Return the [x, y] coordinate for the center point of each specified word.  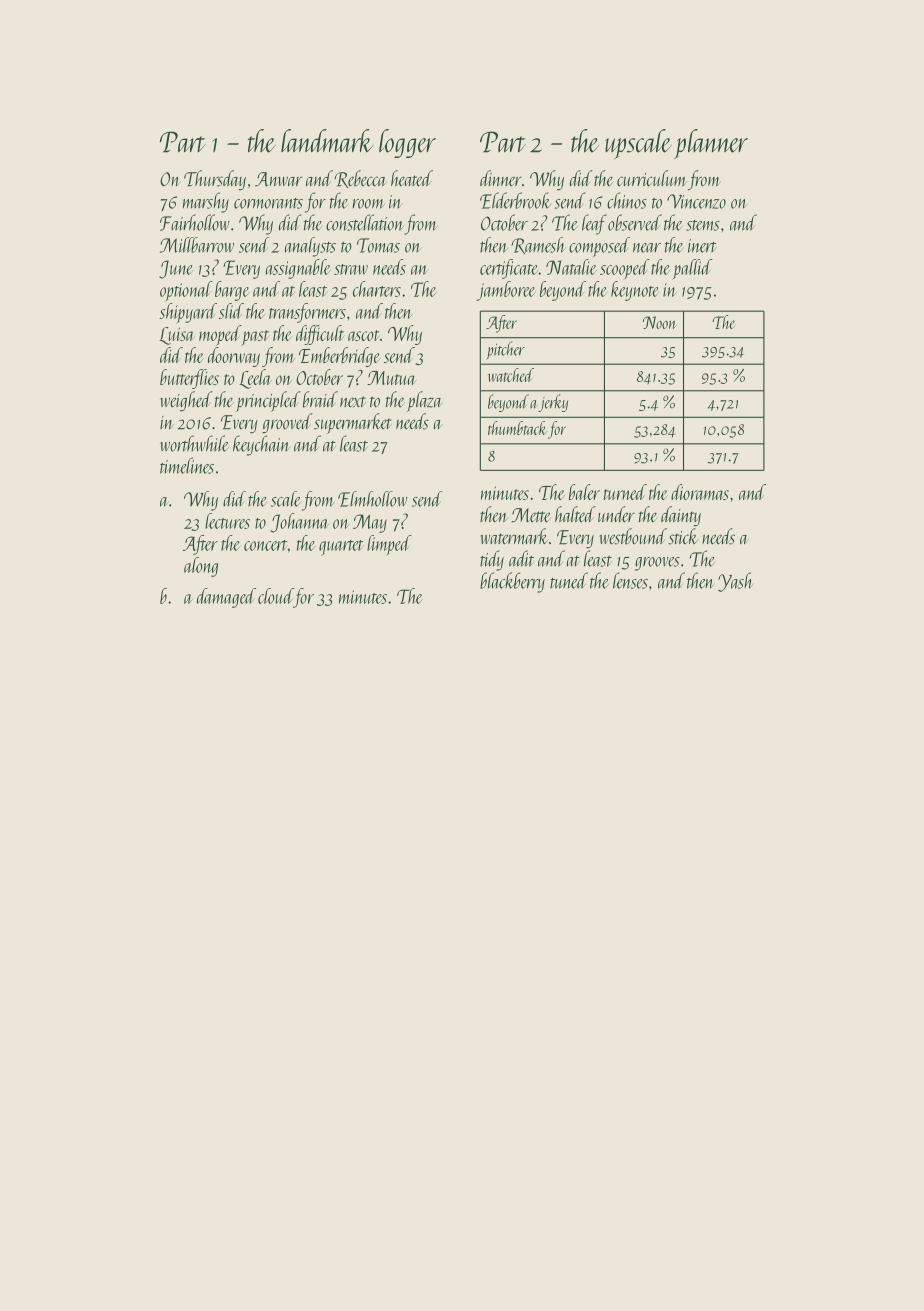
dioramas [700, 492]
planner [711, 144]
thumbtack [517, 428]
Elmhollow [372, 499]
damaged [226, 598]
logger [407, 143]
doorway [234, 357]
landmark [327, 141]
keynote [634, 291]
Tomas [378, 245]
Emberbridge [339, 357]
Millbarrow [197, 245]
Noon [659, 322]
